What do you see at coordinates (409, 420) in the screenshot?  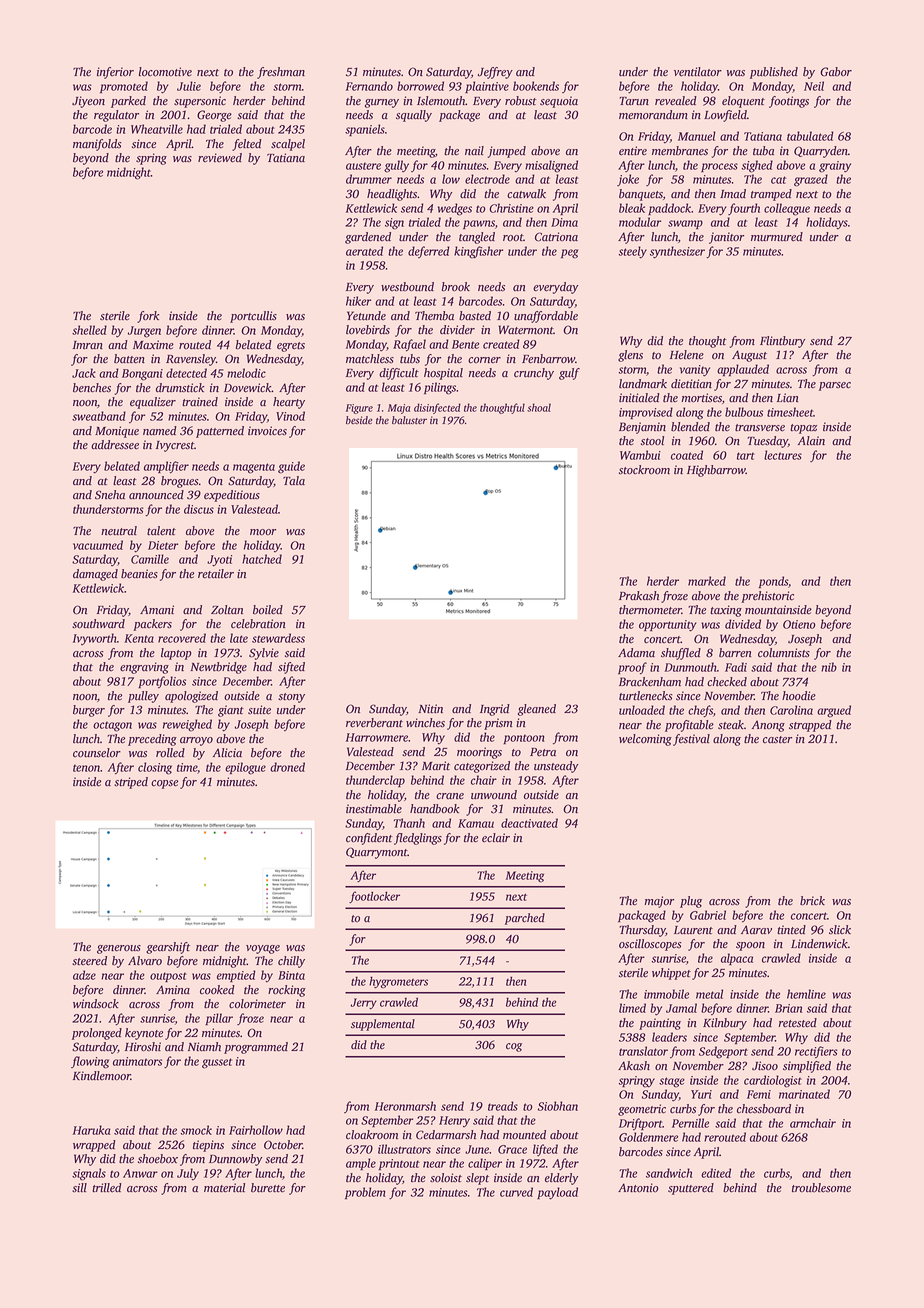 I see `baluster` at bounding box center [409, 420].
